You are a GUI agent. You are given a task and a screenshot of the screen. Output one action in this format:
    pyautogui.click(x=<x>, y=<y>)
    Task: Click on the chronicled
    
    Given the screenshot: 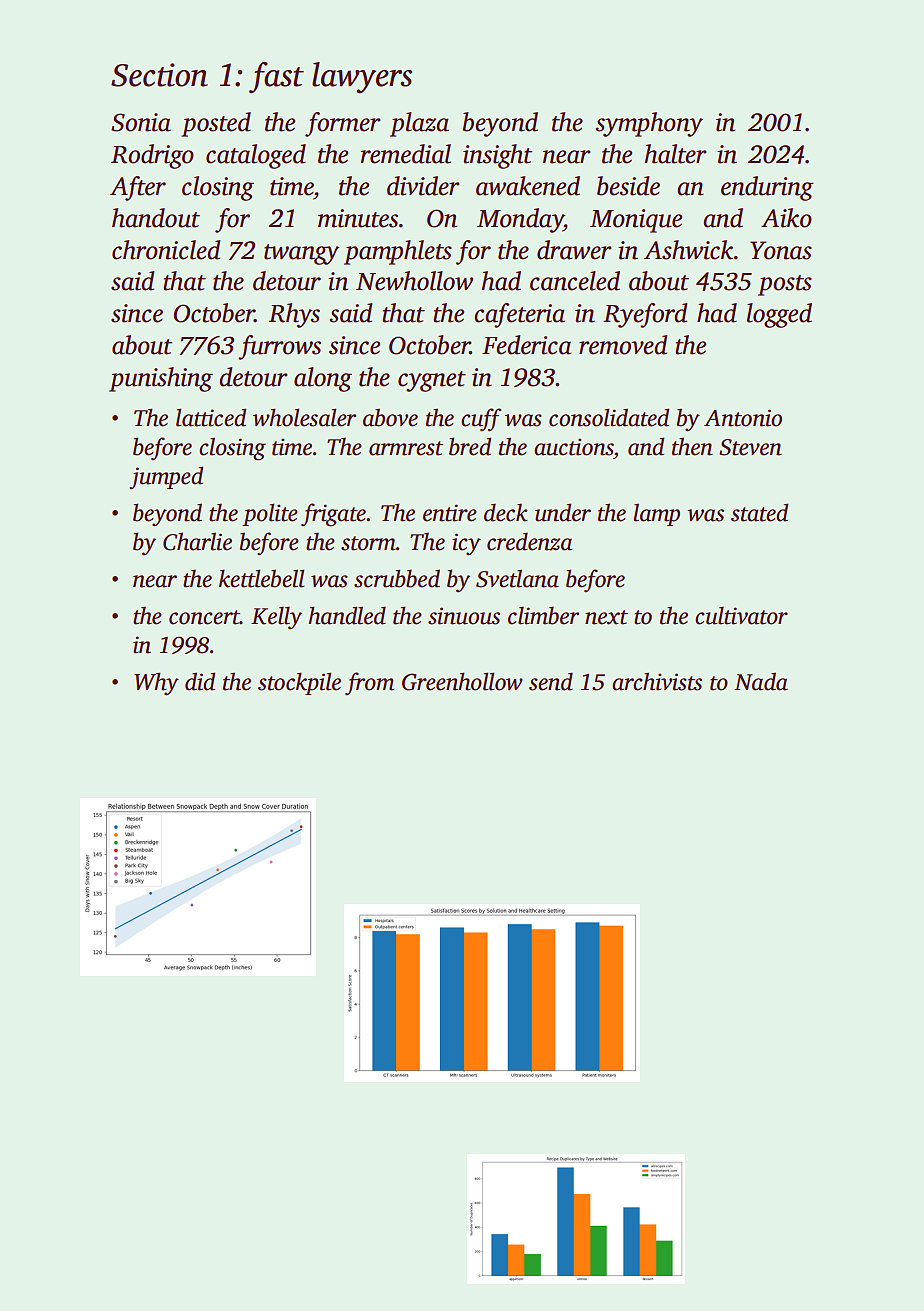 What is the action you would take?
    pyautogui.click(x=166, y=250)
